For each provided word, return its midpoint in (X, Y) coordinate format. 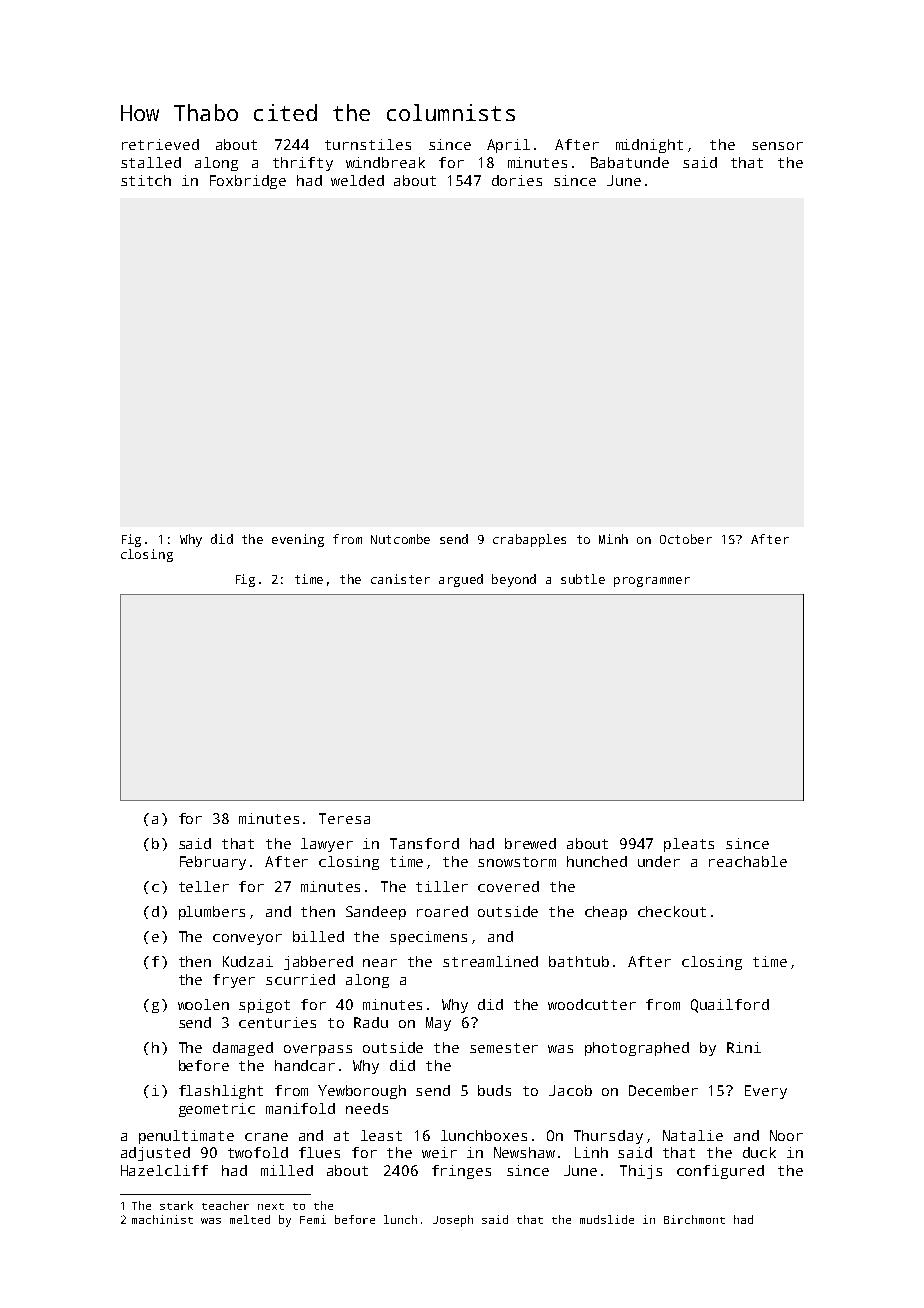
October (686, 539)
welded (357, 180)
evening (298, 540)
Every (766, 1092)
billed (318, 936)
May (438, 1024)
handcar (305, 1065)
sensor (777, 146)
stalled (151, 162)
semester (504, 1048)
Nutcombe (400, 539)
